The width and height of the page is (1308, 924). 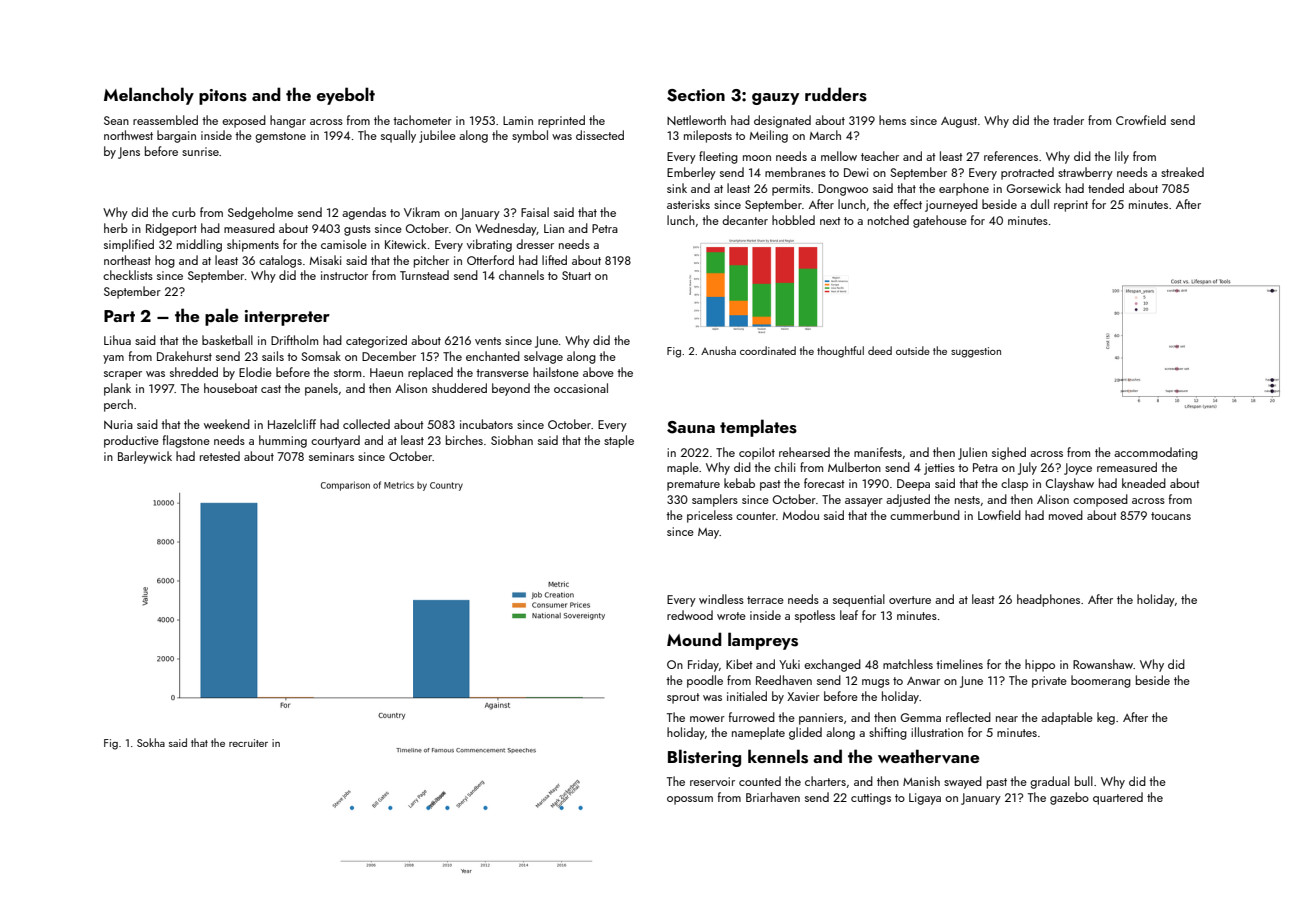 What do you see at coordinates (255, 372) in the page?
I see `Elodie` at bounding box center [255, 372].
